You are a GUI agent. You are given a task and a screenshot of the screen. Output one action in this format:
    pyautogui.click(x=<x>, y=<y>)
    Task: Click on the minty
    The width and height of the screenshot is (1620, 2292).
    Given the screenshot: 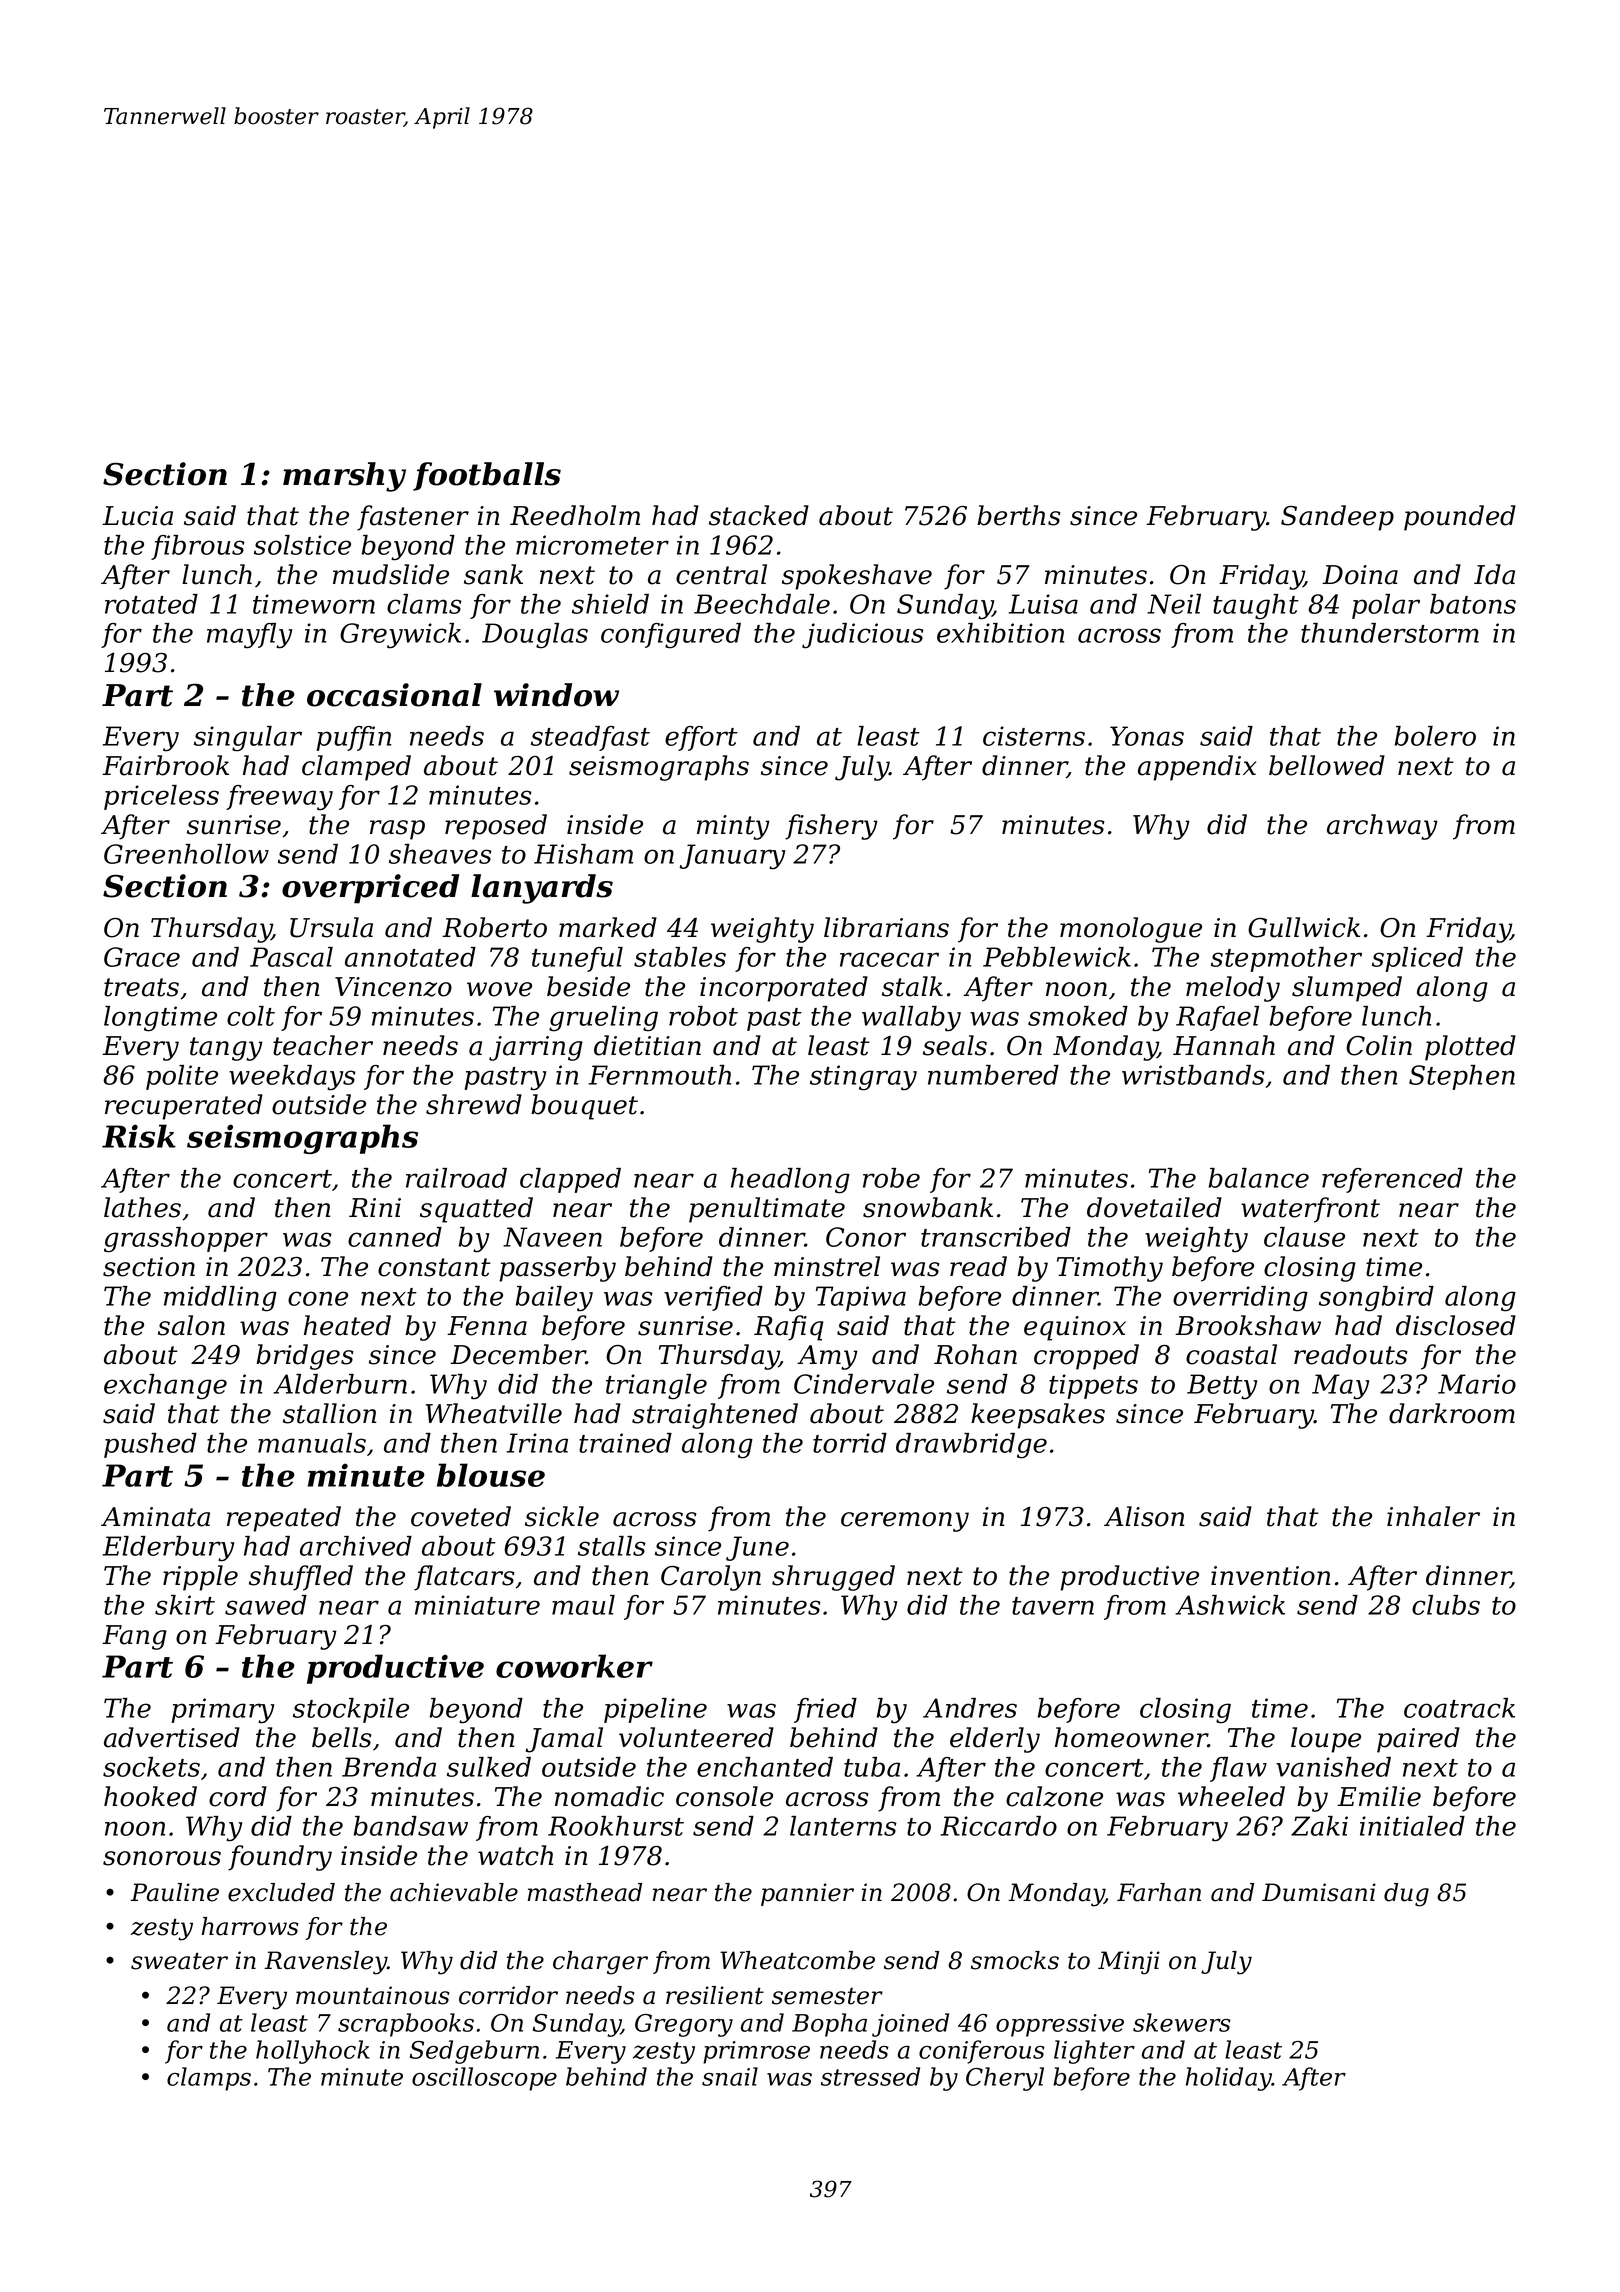 What is the action you would take?
    pyautogui.click(x=733, y=827)
